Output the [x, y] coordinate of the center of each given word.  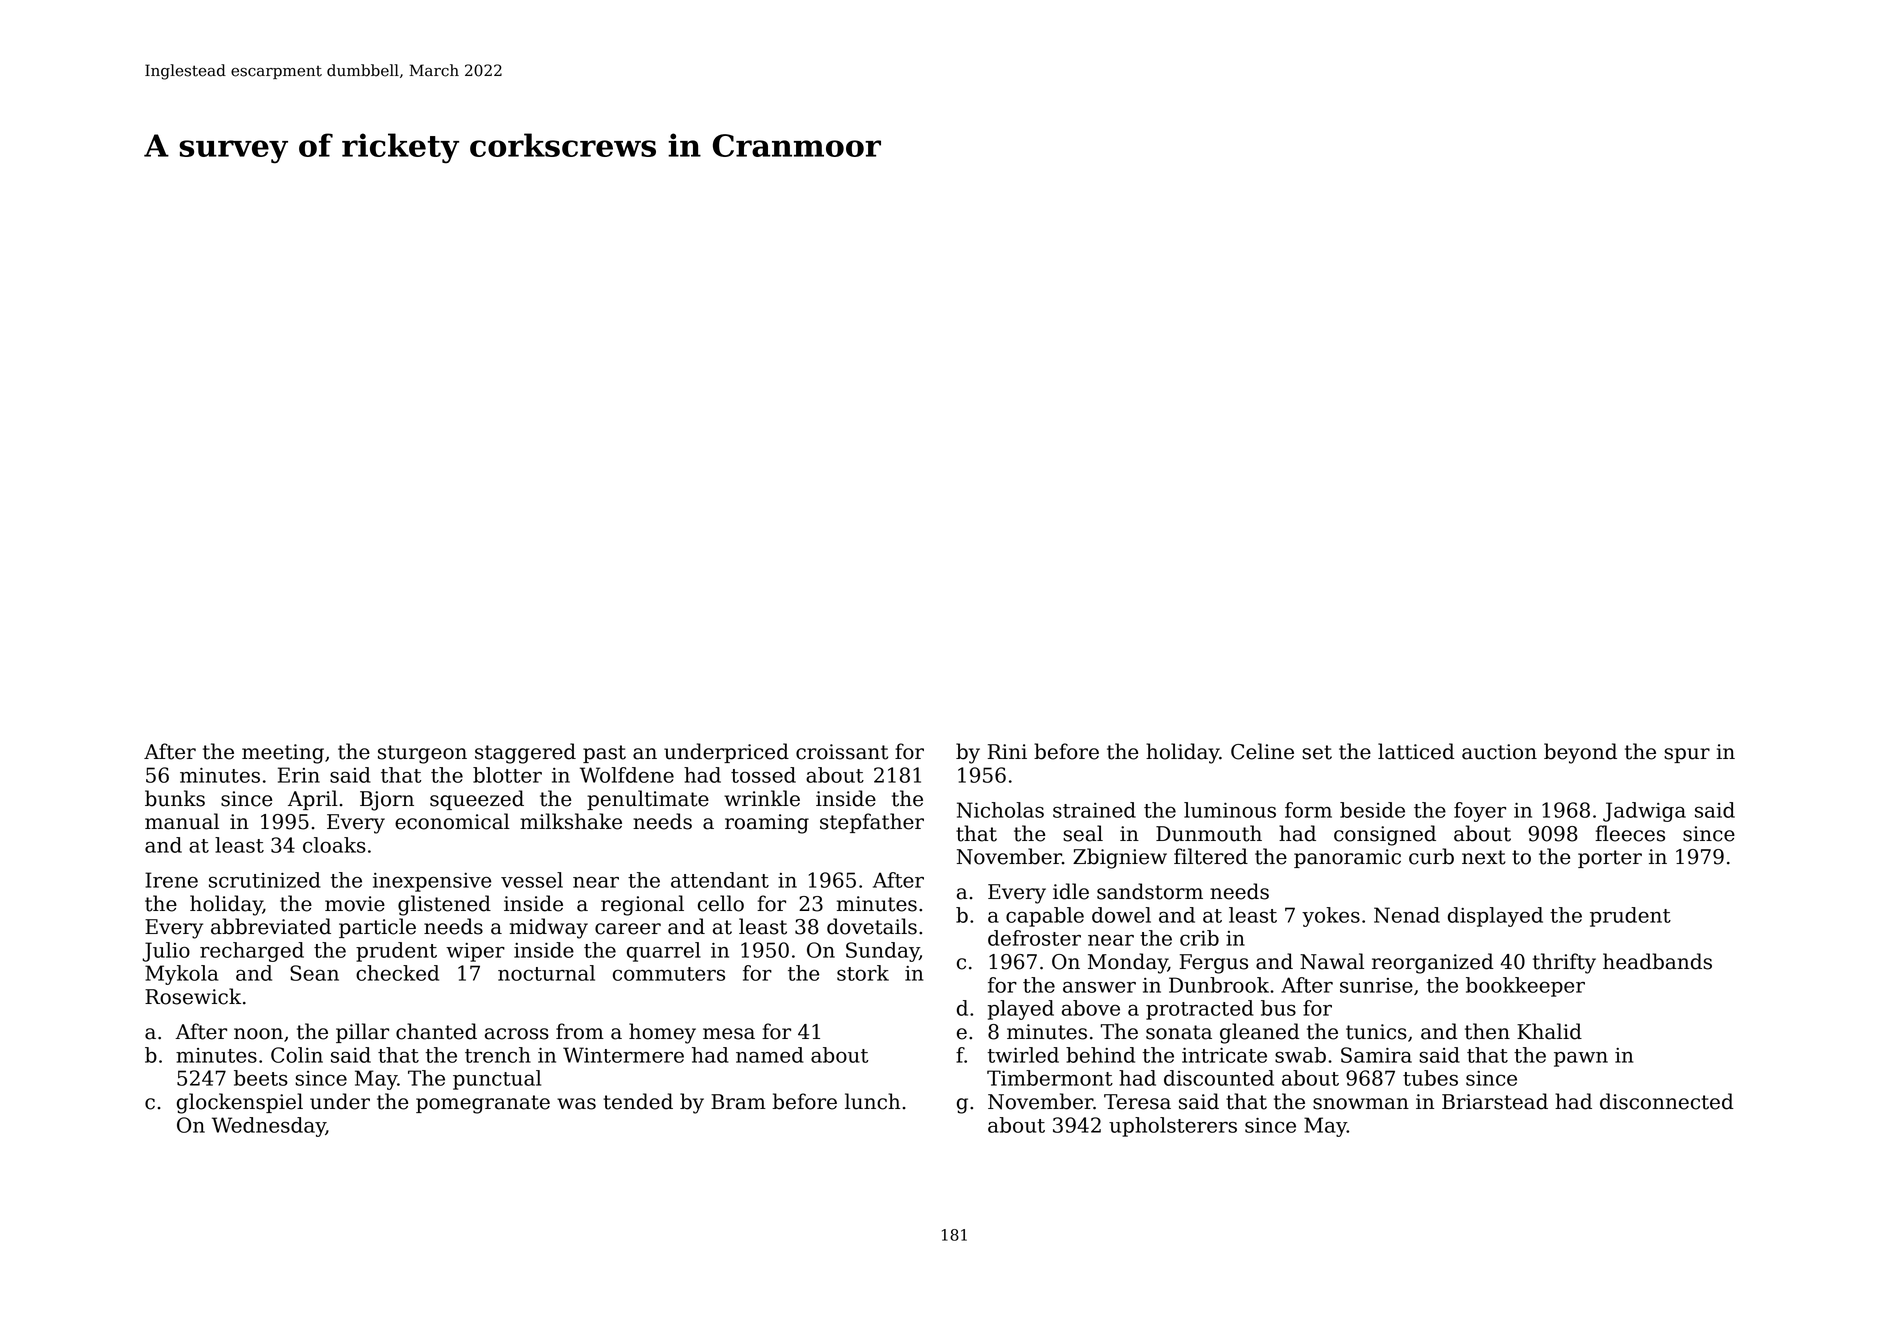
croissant [842, 752]
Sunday [882, 952]
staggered [525, 753]
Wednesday [269, 1127]
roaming [767, 824]
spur [1687, 755]
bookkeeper [1525, 987]
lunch [872, 1101]
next [1484, 857]
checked [397, 973]
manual [182, 821]
